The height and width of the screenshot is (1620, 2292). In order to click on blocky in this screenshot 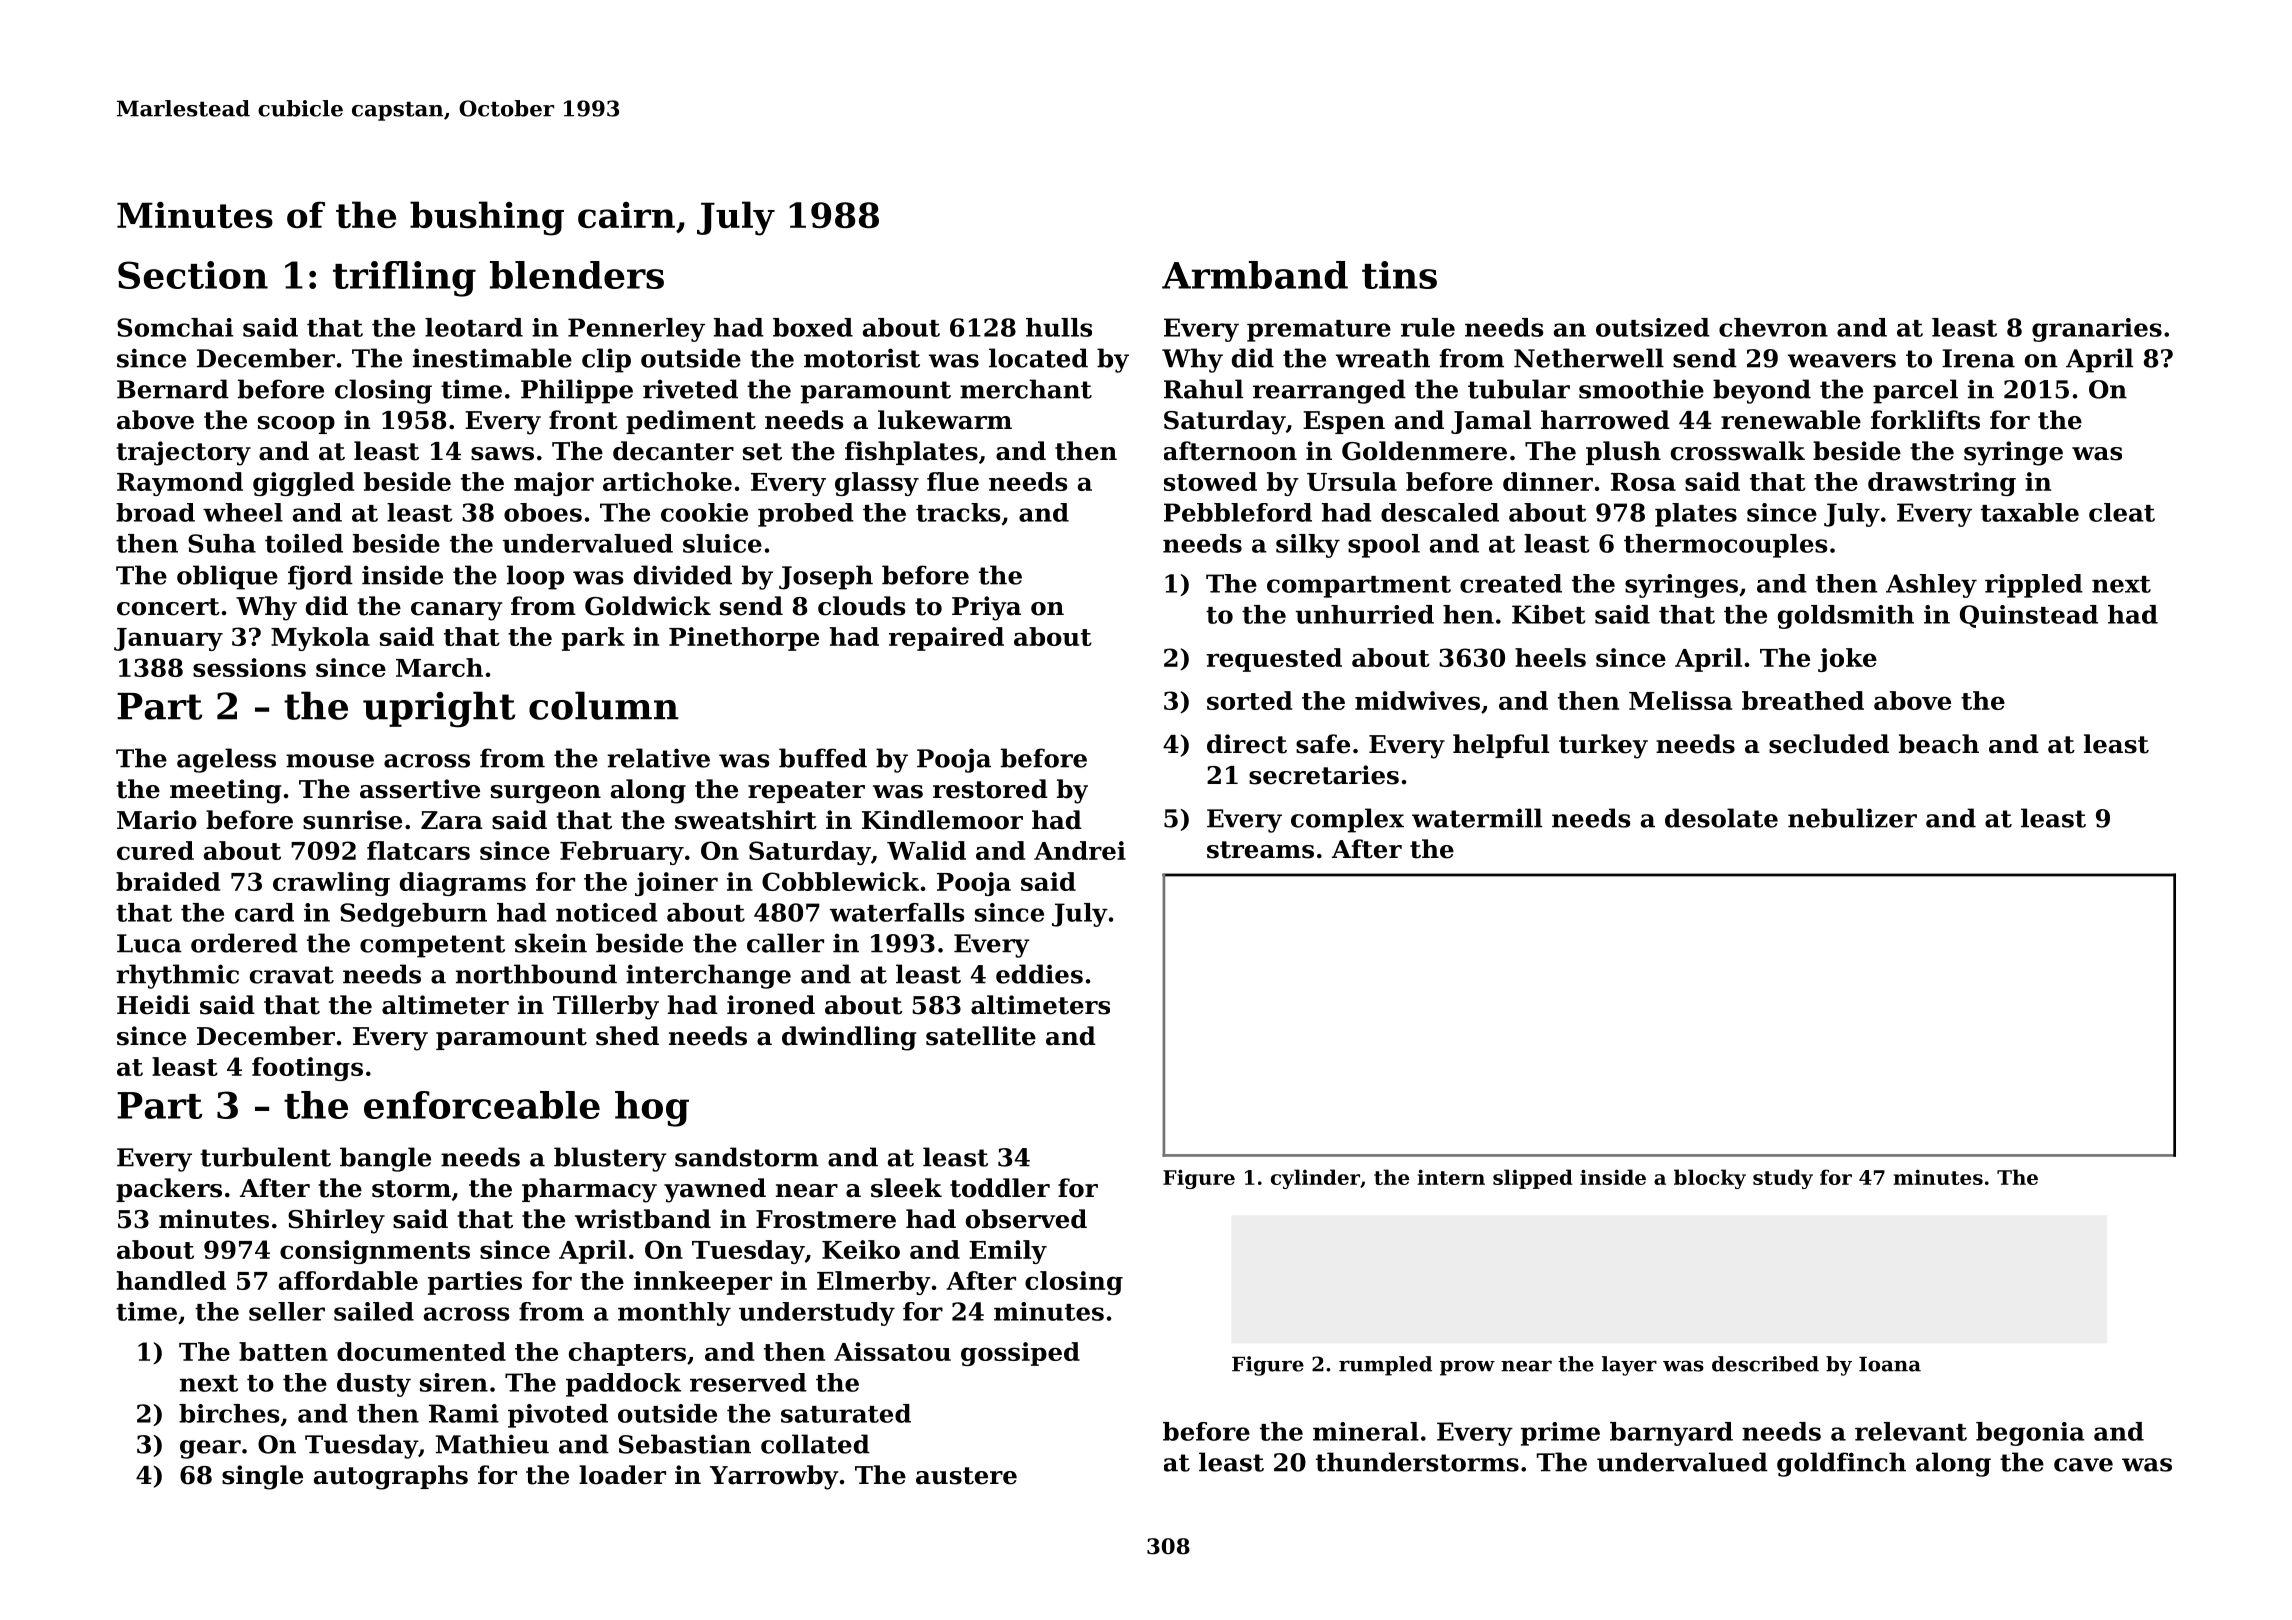, I will do `click(1710, 1179)`.
